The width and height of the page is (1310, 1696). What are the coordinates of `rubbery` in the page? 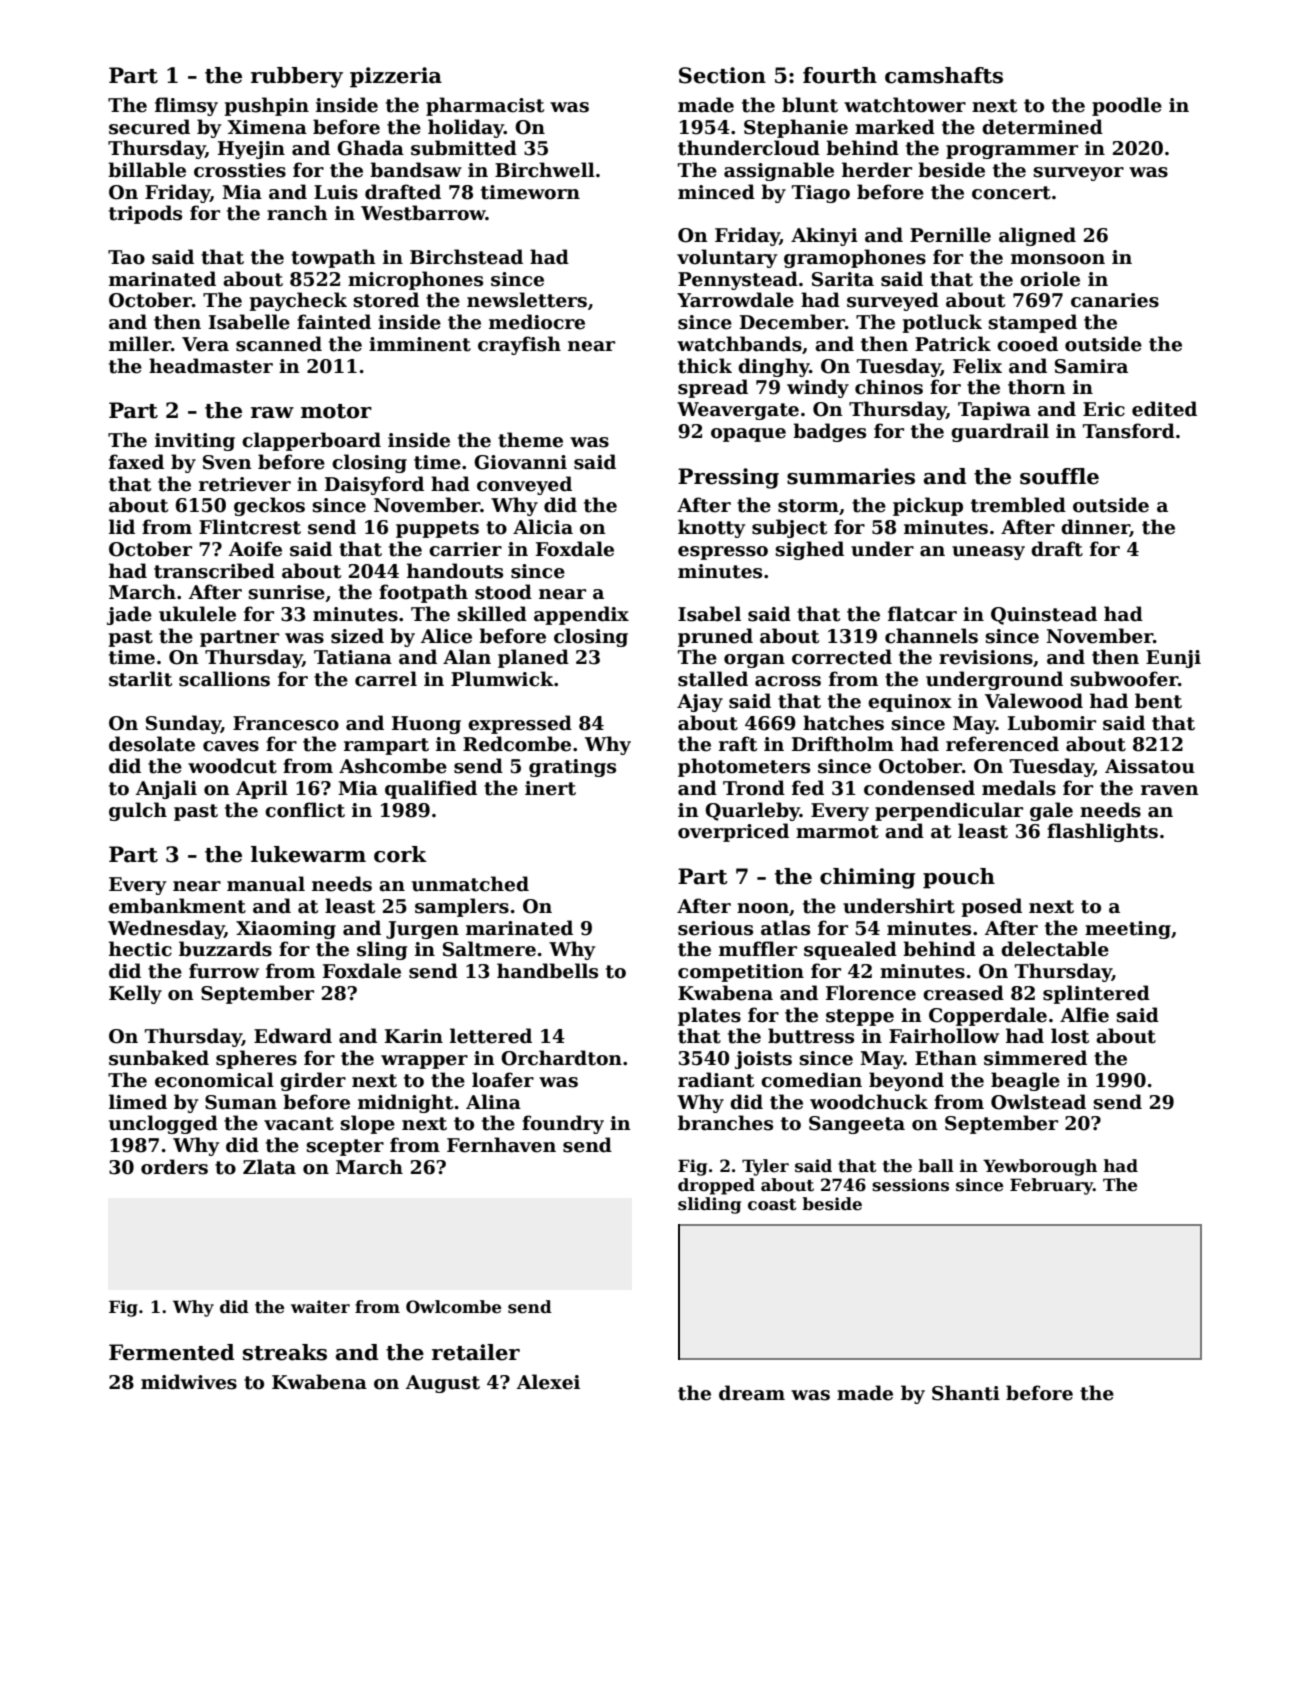 It's located at (297, 77).
